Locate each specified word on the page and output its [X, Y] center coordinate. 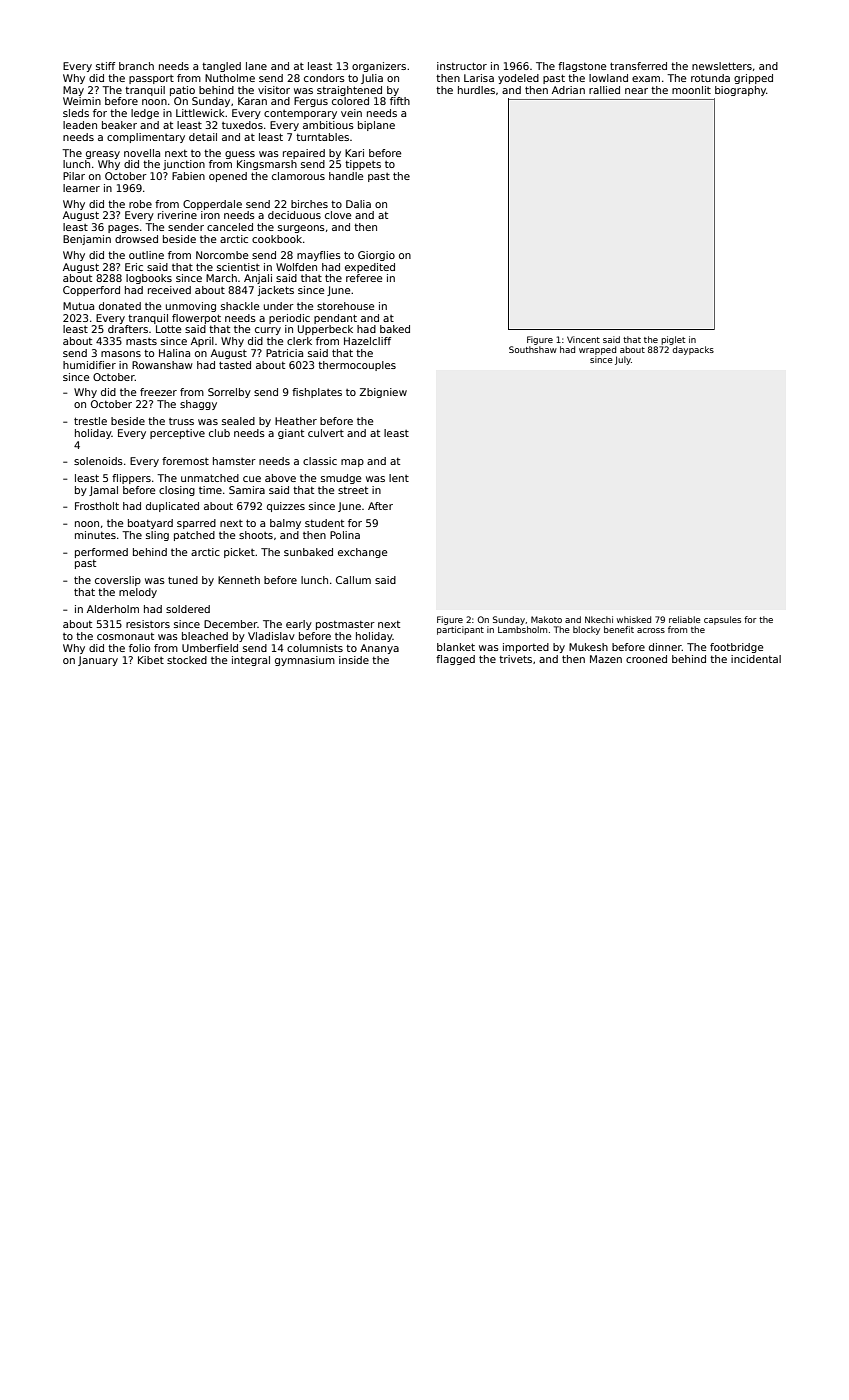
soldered [188, 609]
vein [351, 113]
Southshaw [533, 349]
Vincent [583, 339]
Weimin [82, 101]
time [210, 490]
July [623, 360]
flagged [455, 660]
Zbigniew [383, 393]
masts [141, 341]
